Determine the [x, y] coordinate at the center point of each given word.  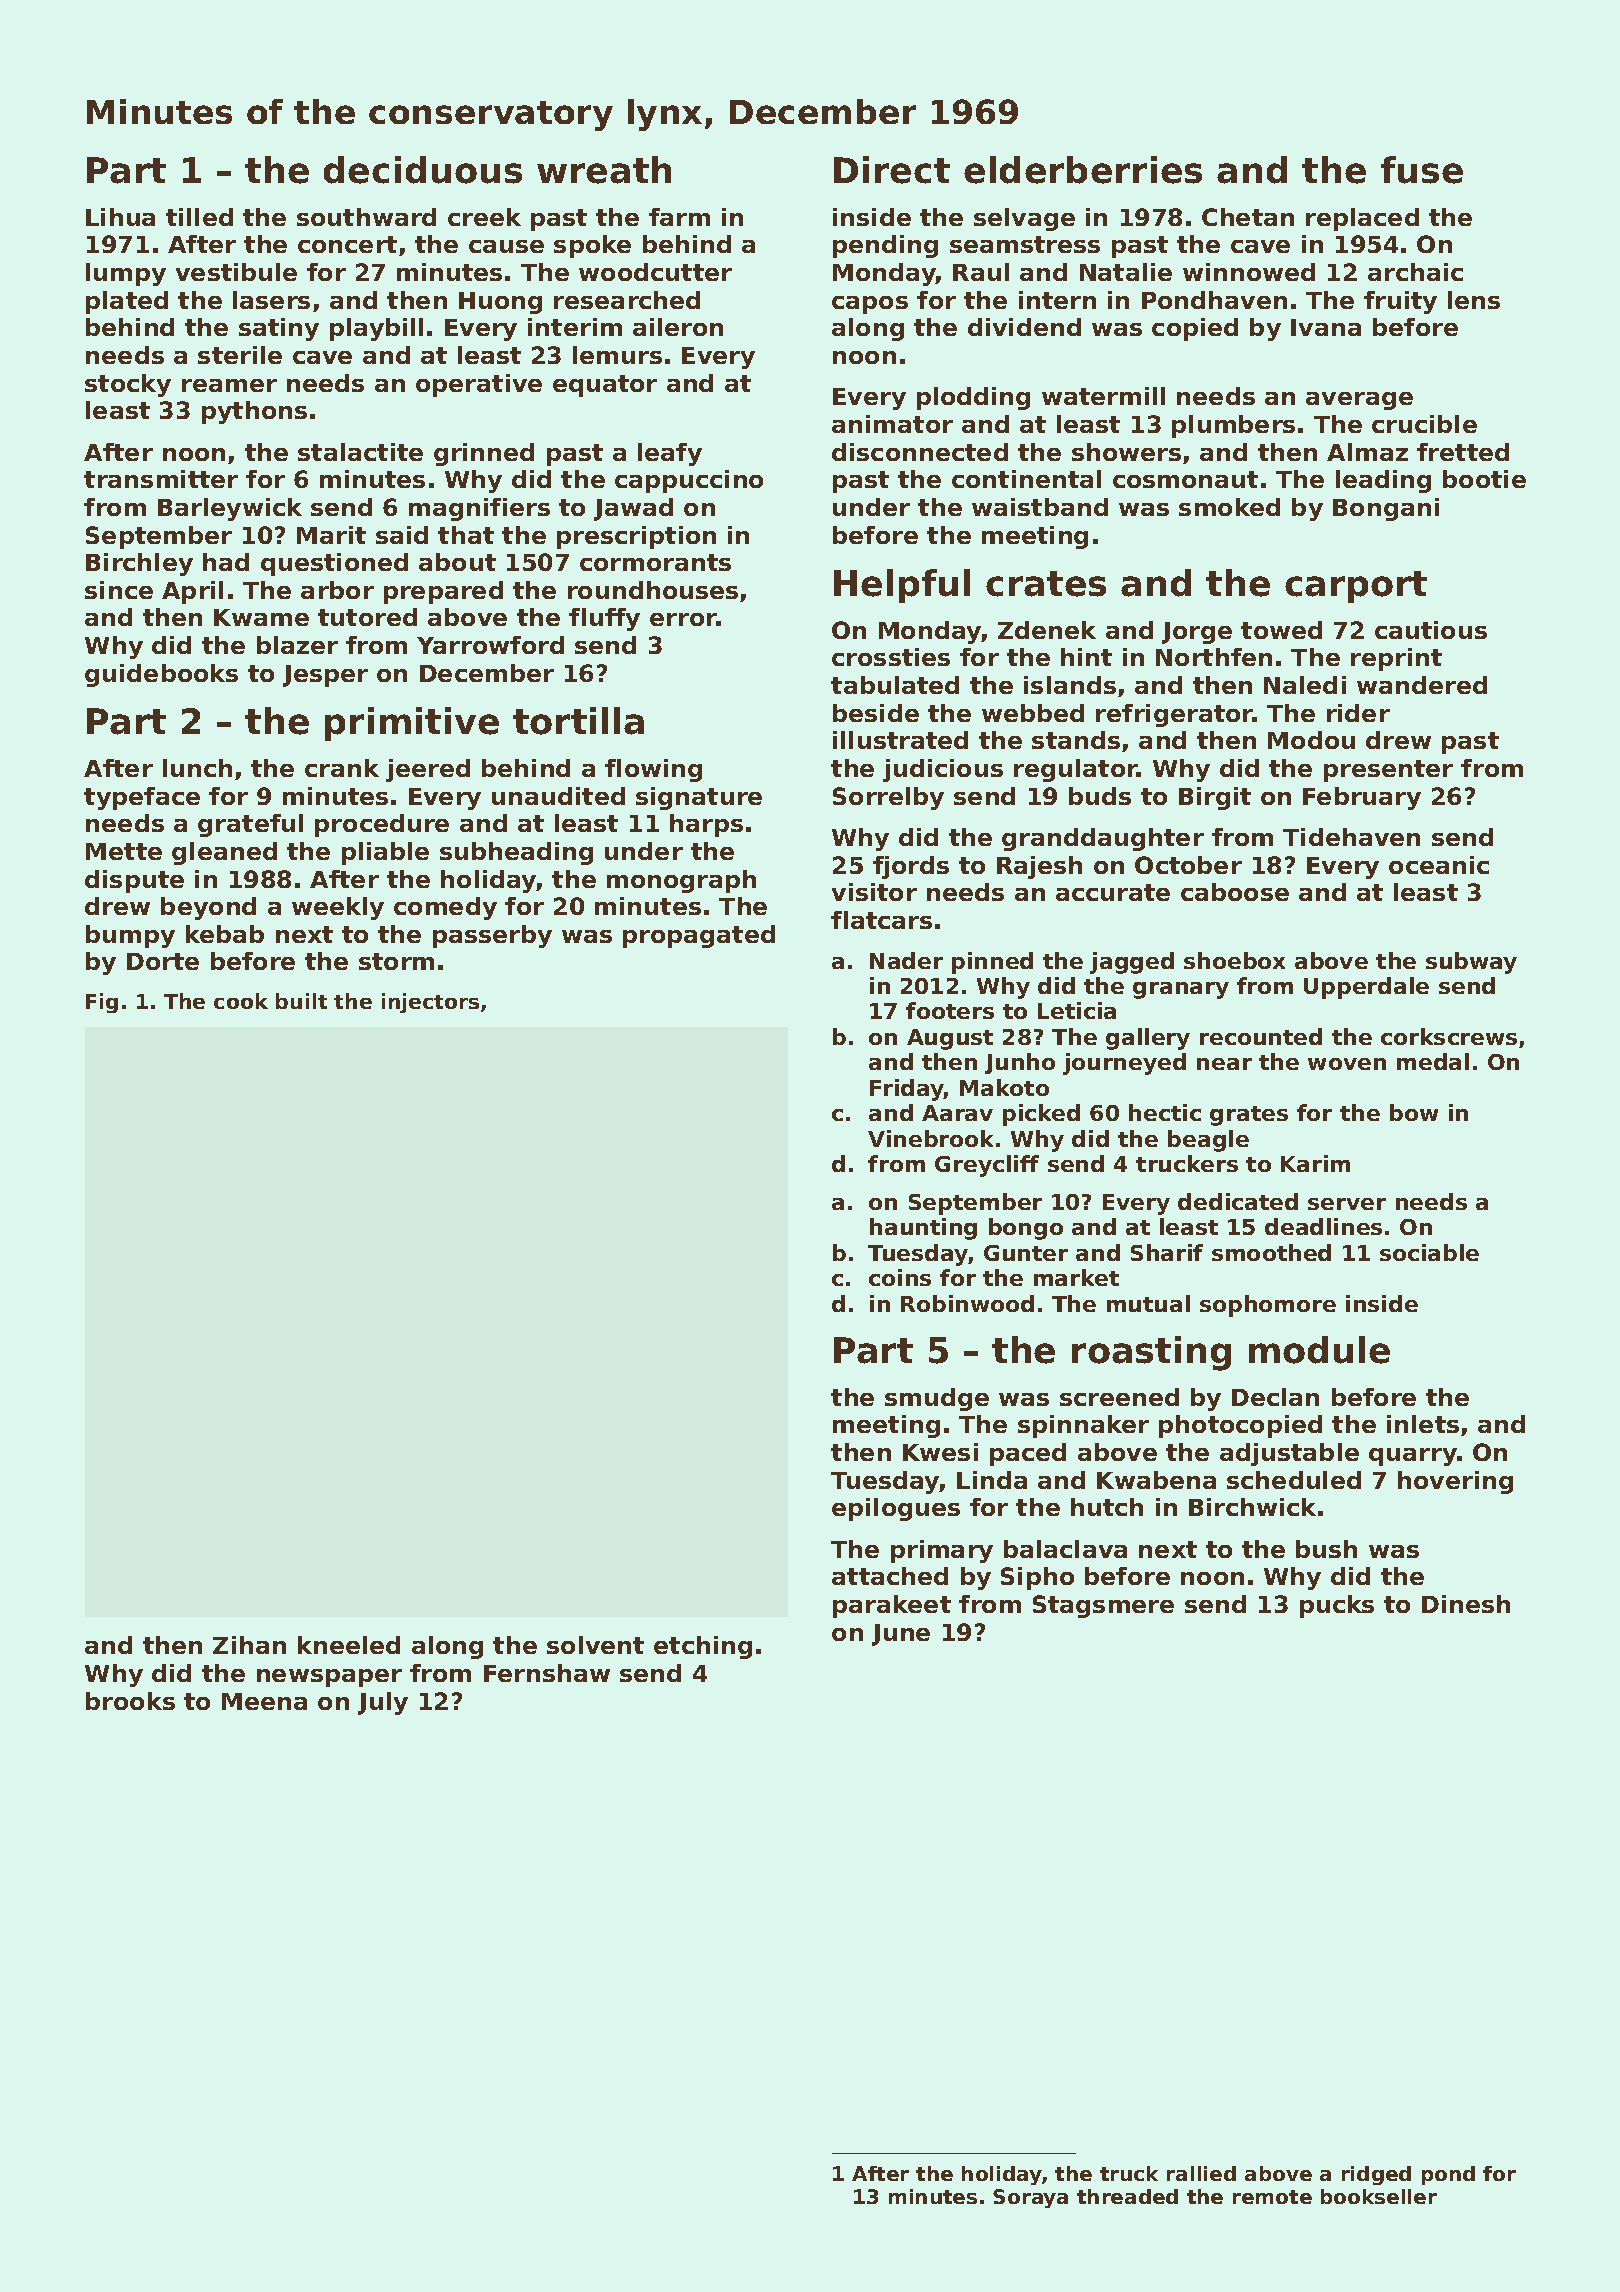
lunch [197, 768]
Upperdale [1366, 988]
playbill [376, 329]
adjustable [1289, 1454]
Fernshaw [547, 1673]
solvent [595, 1645]
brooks [130, 1701]
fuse [1422, 170]
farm [679, 217]
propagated [699, 936]
